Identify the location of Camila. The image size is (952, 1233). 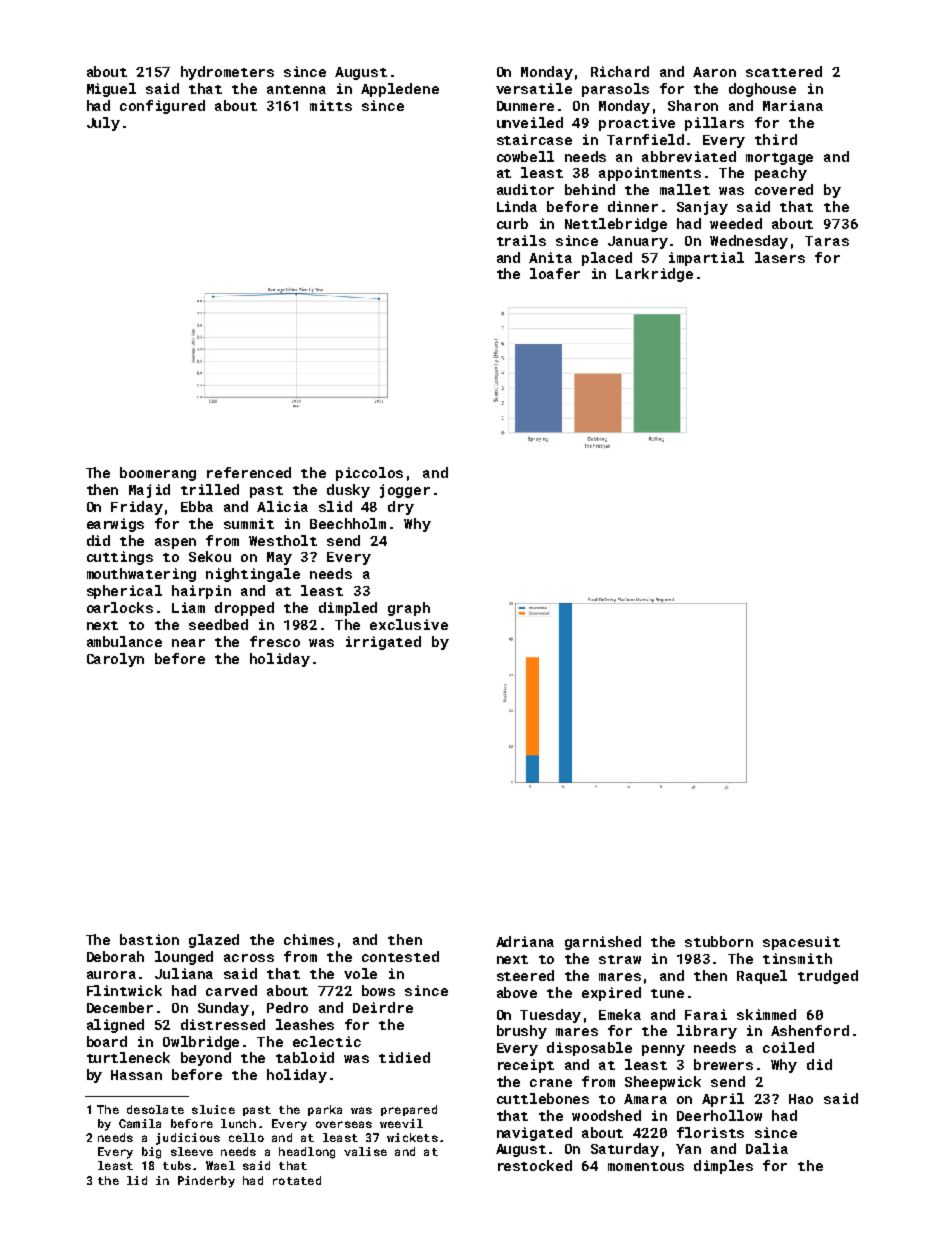
(140, 1123).
